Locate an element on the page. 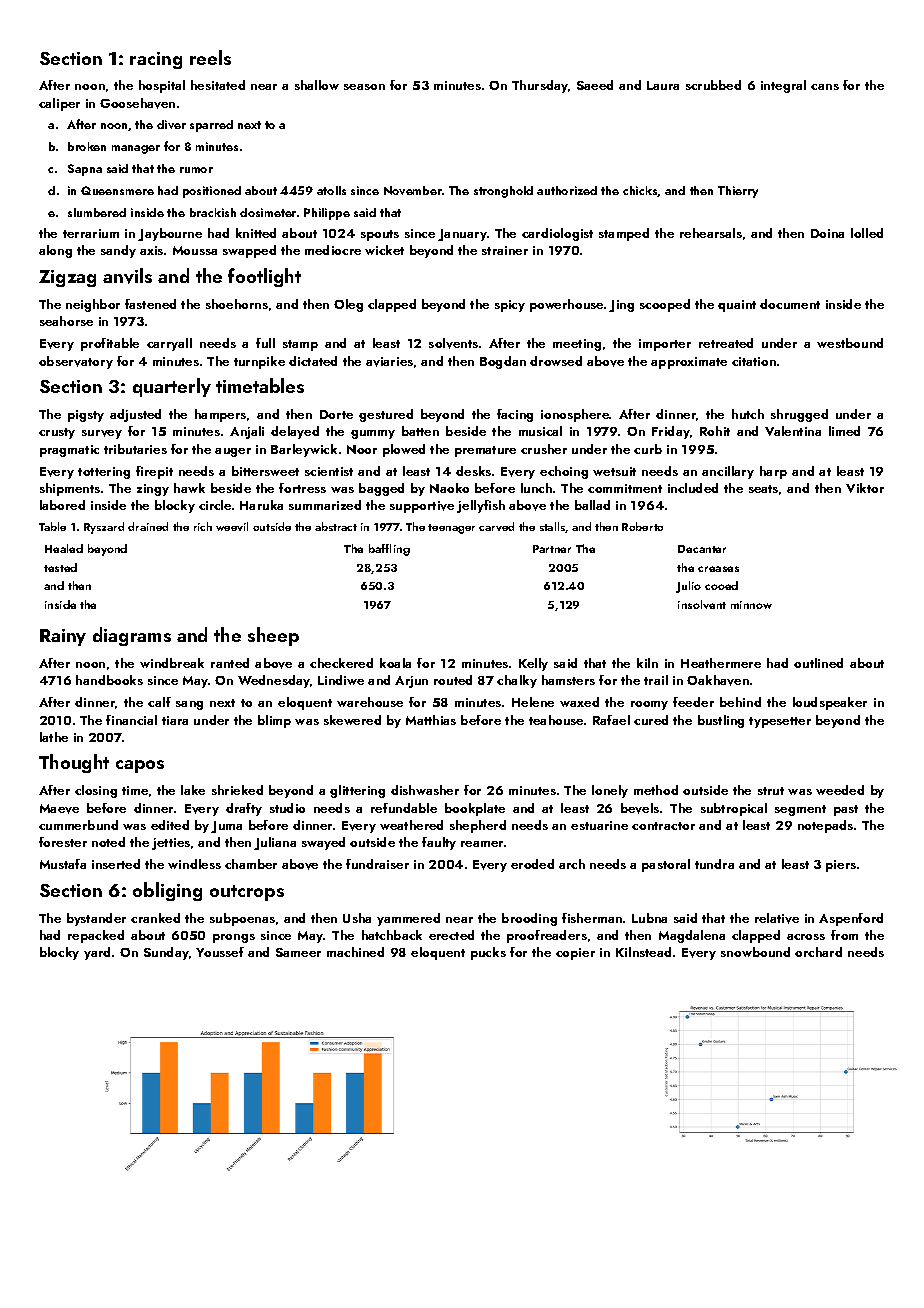 This page has height=1308, width=924. Decanter is located at coordinates (702, 549).
